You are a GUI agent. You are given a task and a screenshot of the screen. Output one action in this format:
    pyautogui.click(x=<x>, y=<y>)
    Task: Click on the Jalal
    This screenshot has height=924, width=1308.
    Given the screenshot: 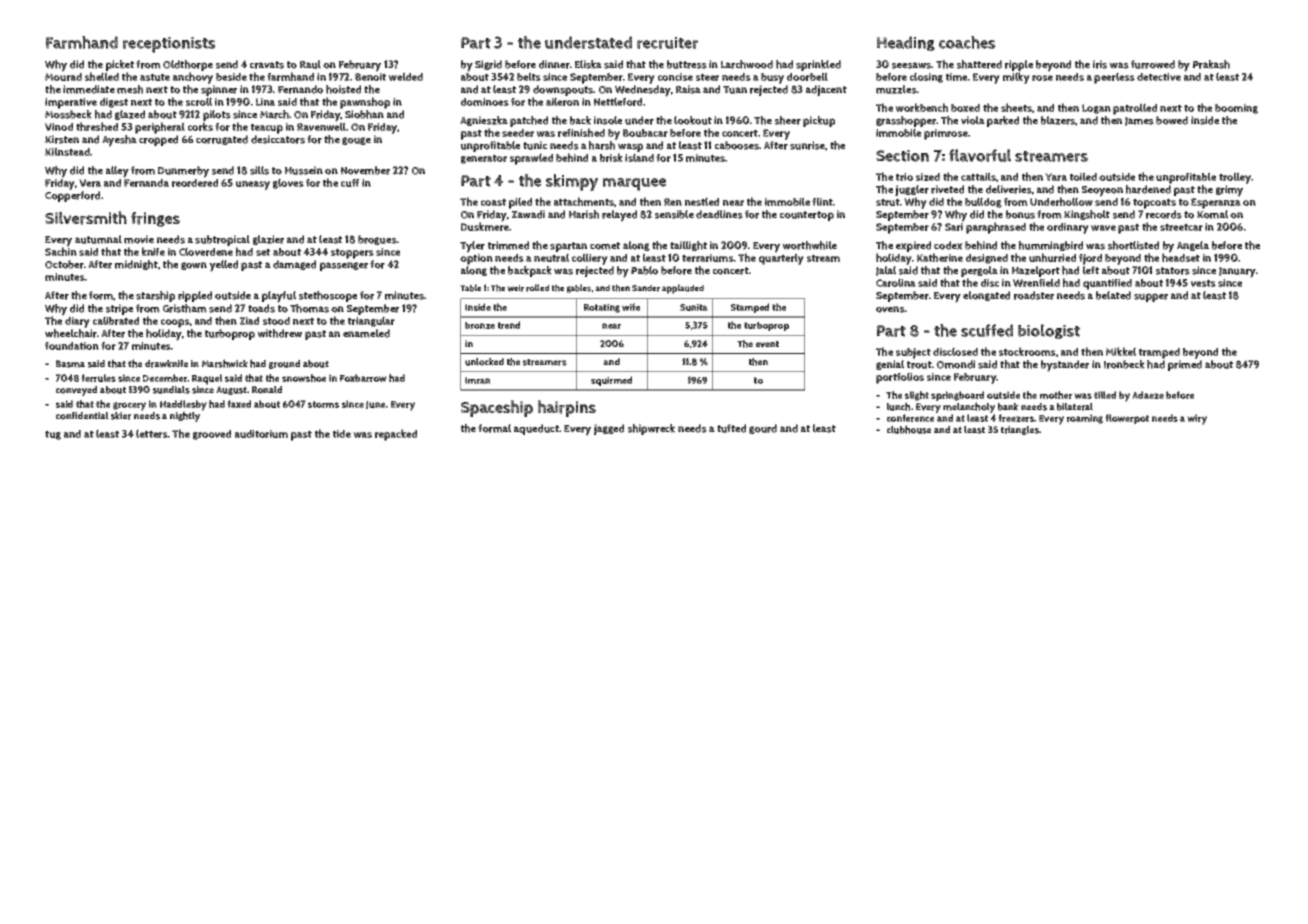 What is the action you would take?
    pyautogui.click(x=886, y=271)
